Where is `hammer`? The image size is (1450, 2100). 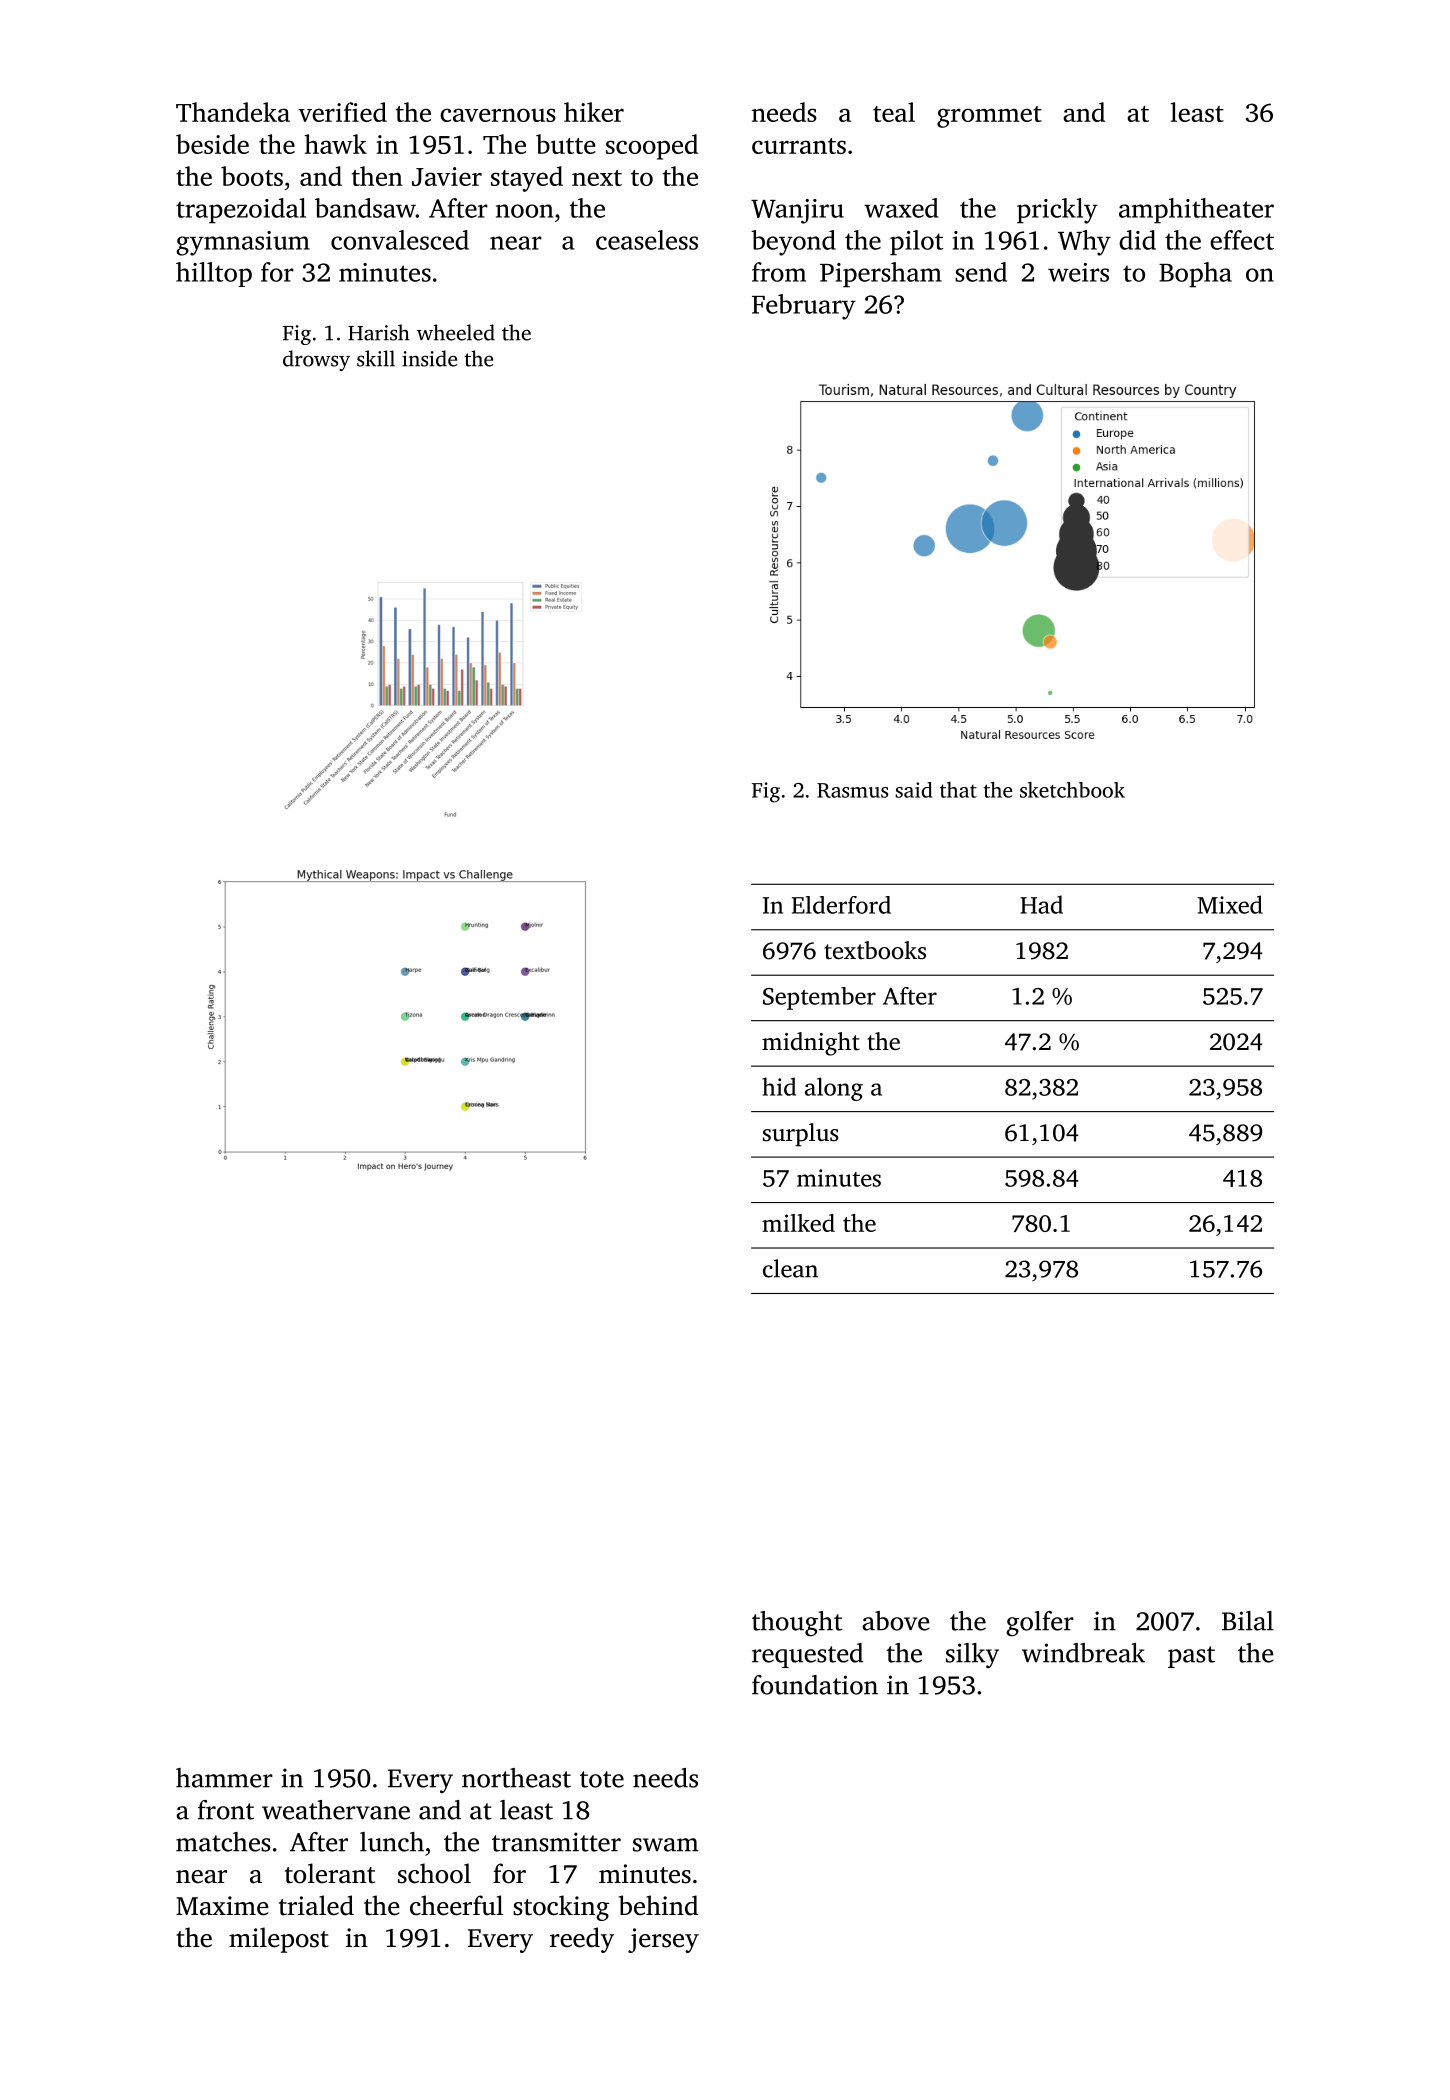
hammer is located at coordinates (224, 1778).
